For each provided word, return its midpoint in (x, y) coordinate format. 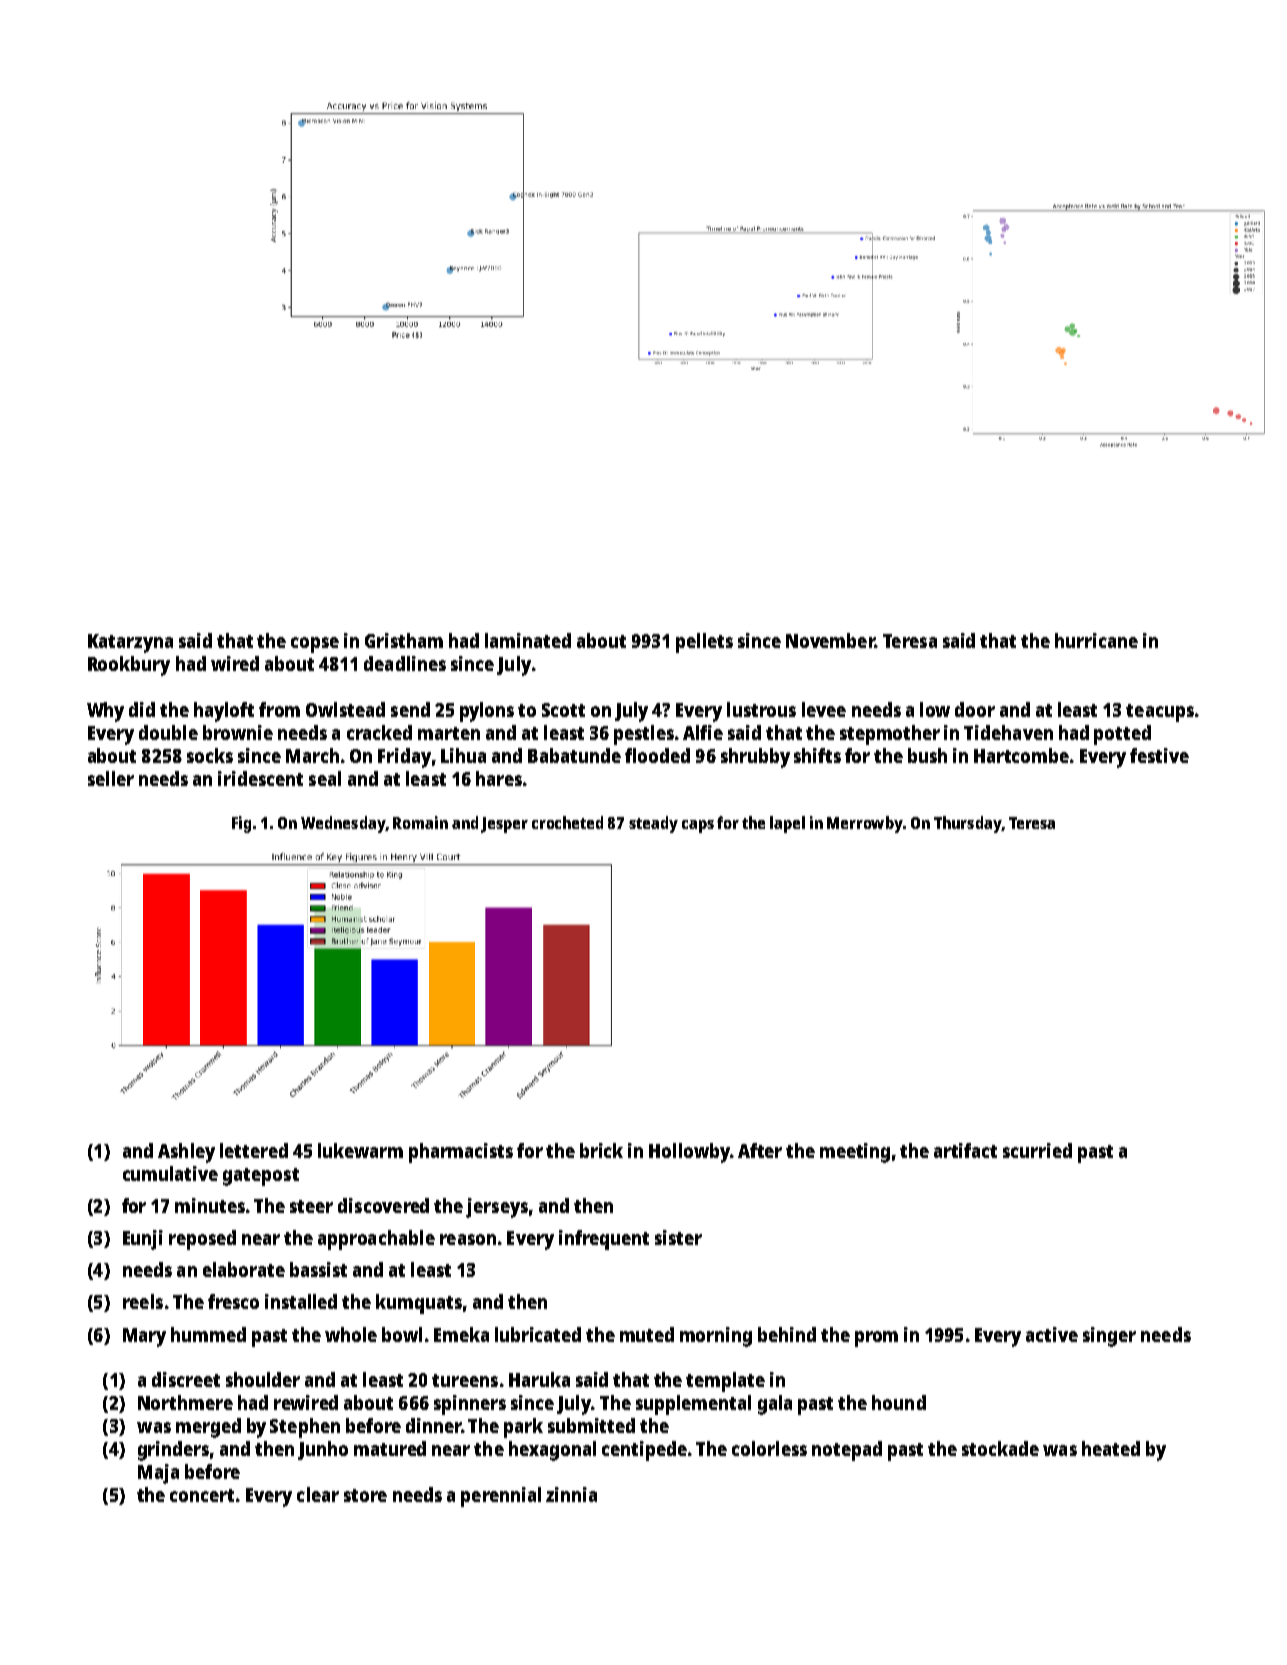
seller (111, 778)
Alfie (703, 732)
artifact (965, 1150)
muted (647, 1334)
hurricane (1096, 640)
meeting (855, 1153)
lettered (254, 1150)
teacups (1160, 713)
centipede (644, 1451)
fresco (233, 1301)
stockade (1000, 1448)
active (1052, 1334)
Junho (323, 1450)
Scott (563, 710)
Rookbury (129, 666)
